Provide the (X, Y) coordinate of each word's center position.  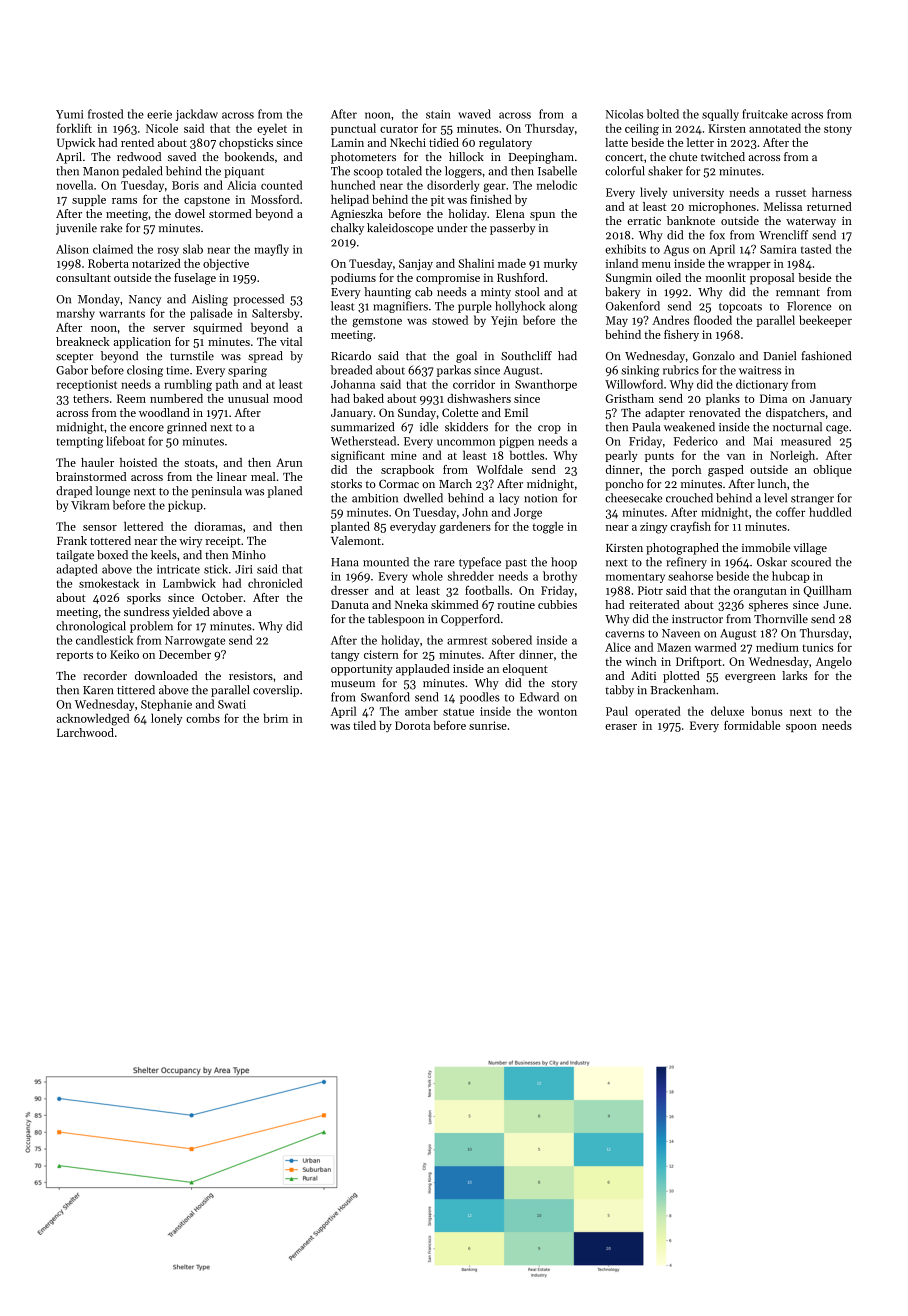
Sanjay (416, 264)
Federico (696, 441)
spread (265, 357)
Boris (185, 185)
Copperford (470, 620)
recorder (105, 675)
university (698, 193)
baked (368, 398)
